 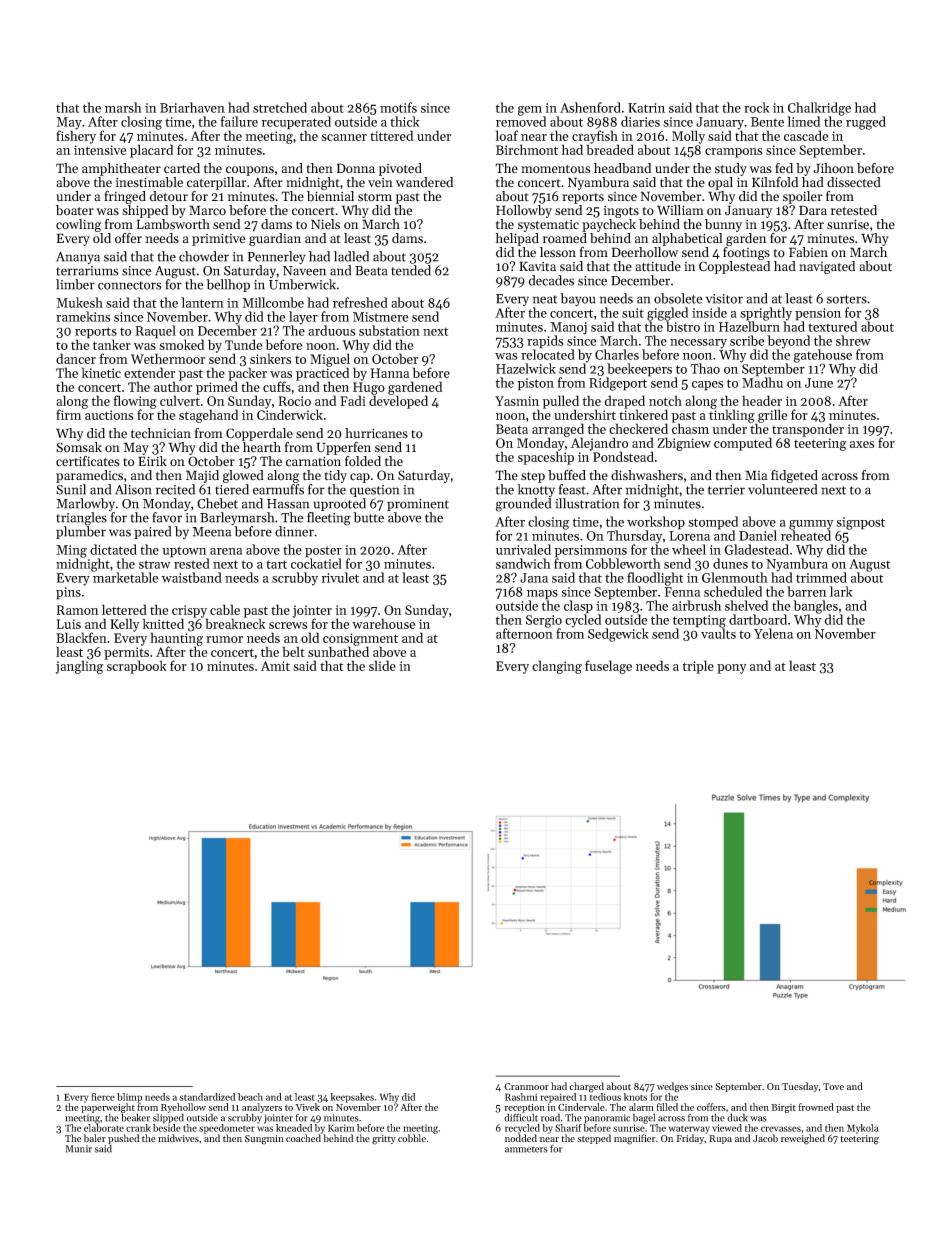 What do you see at coordinates (803, 1139) in the document?
I see `reweighed` at bounding box center [803, 1139].
